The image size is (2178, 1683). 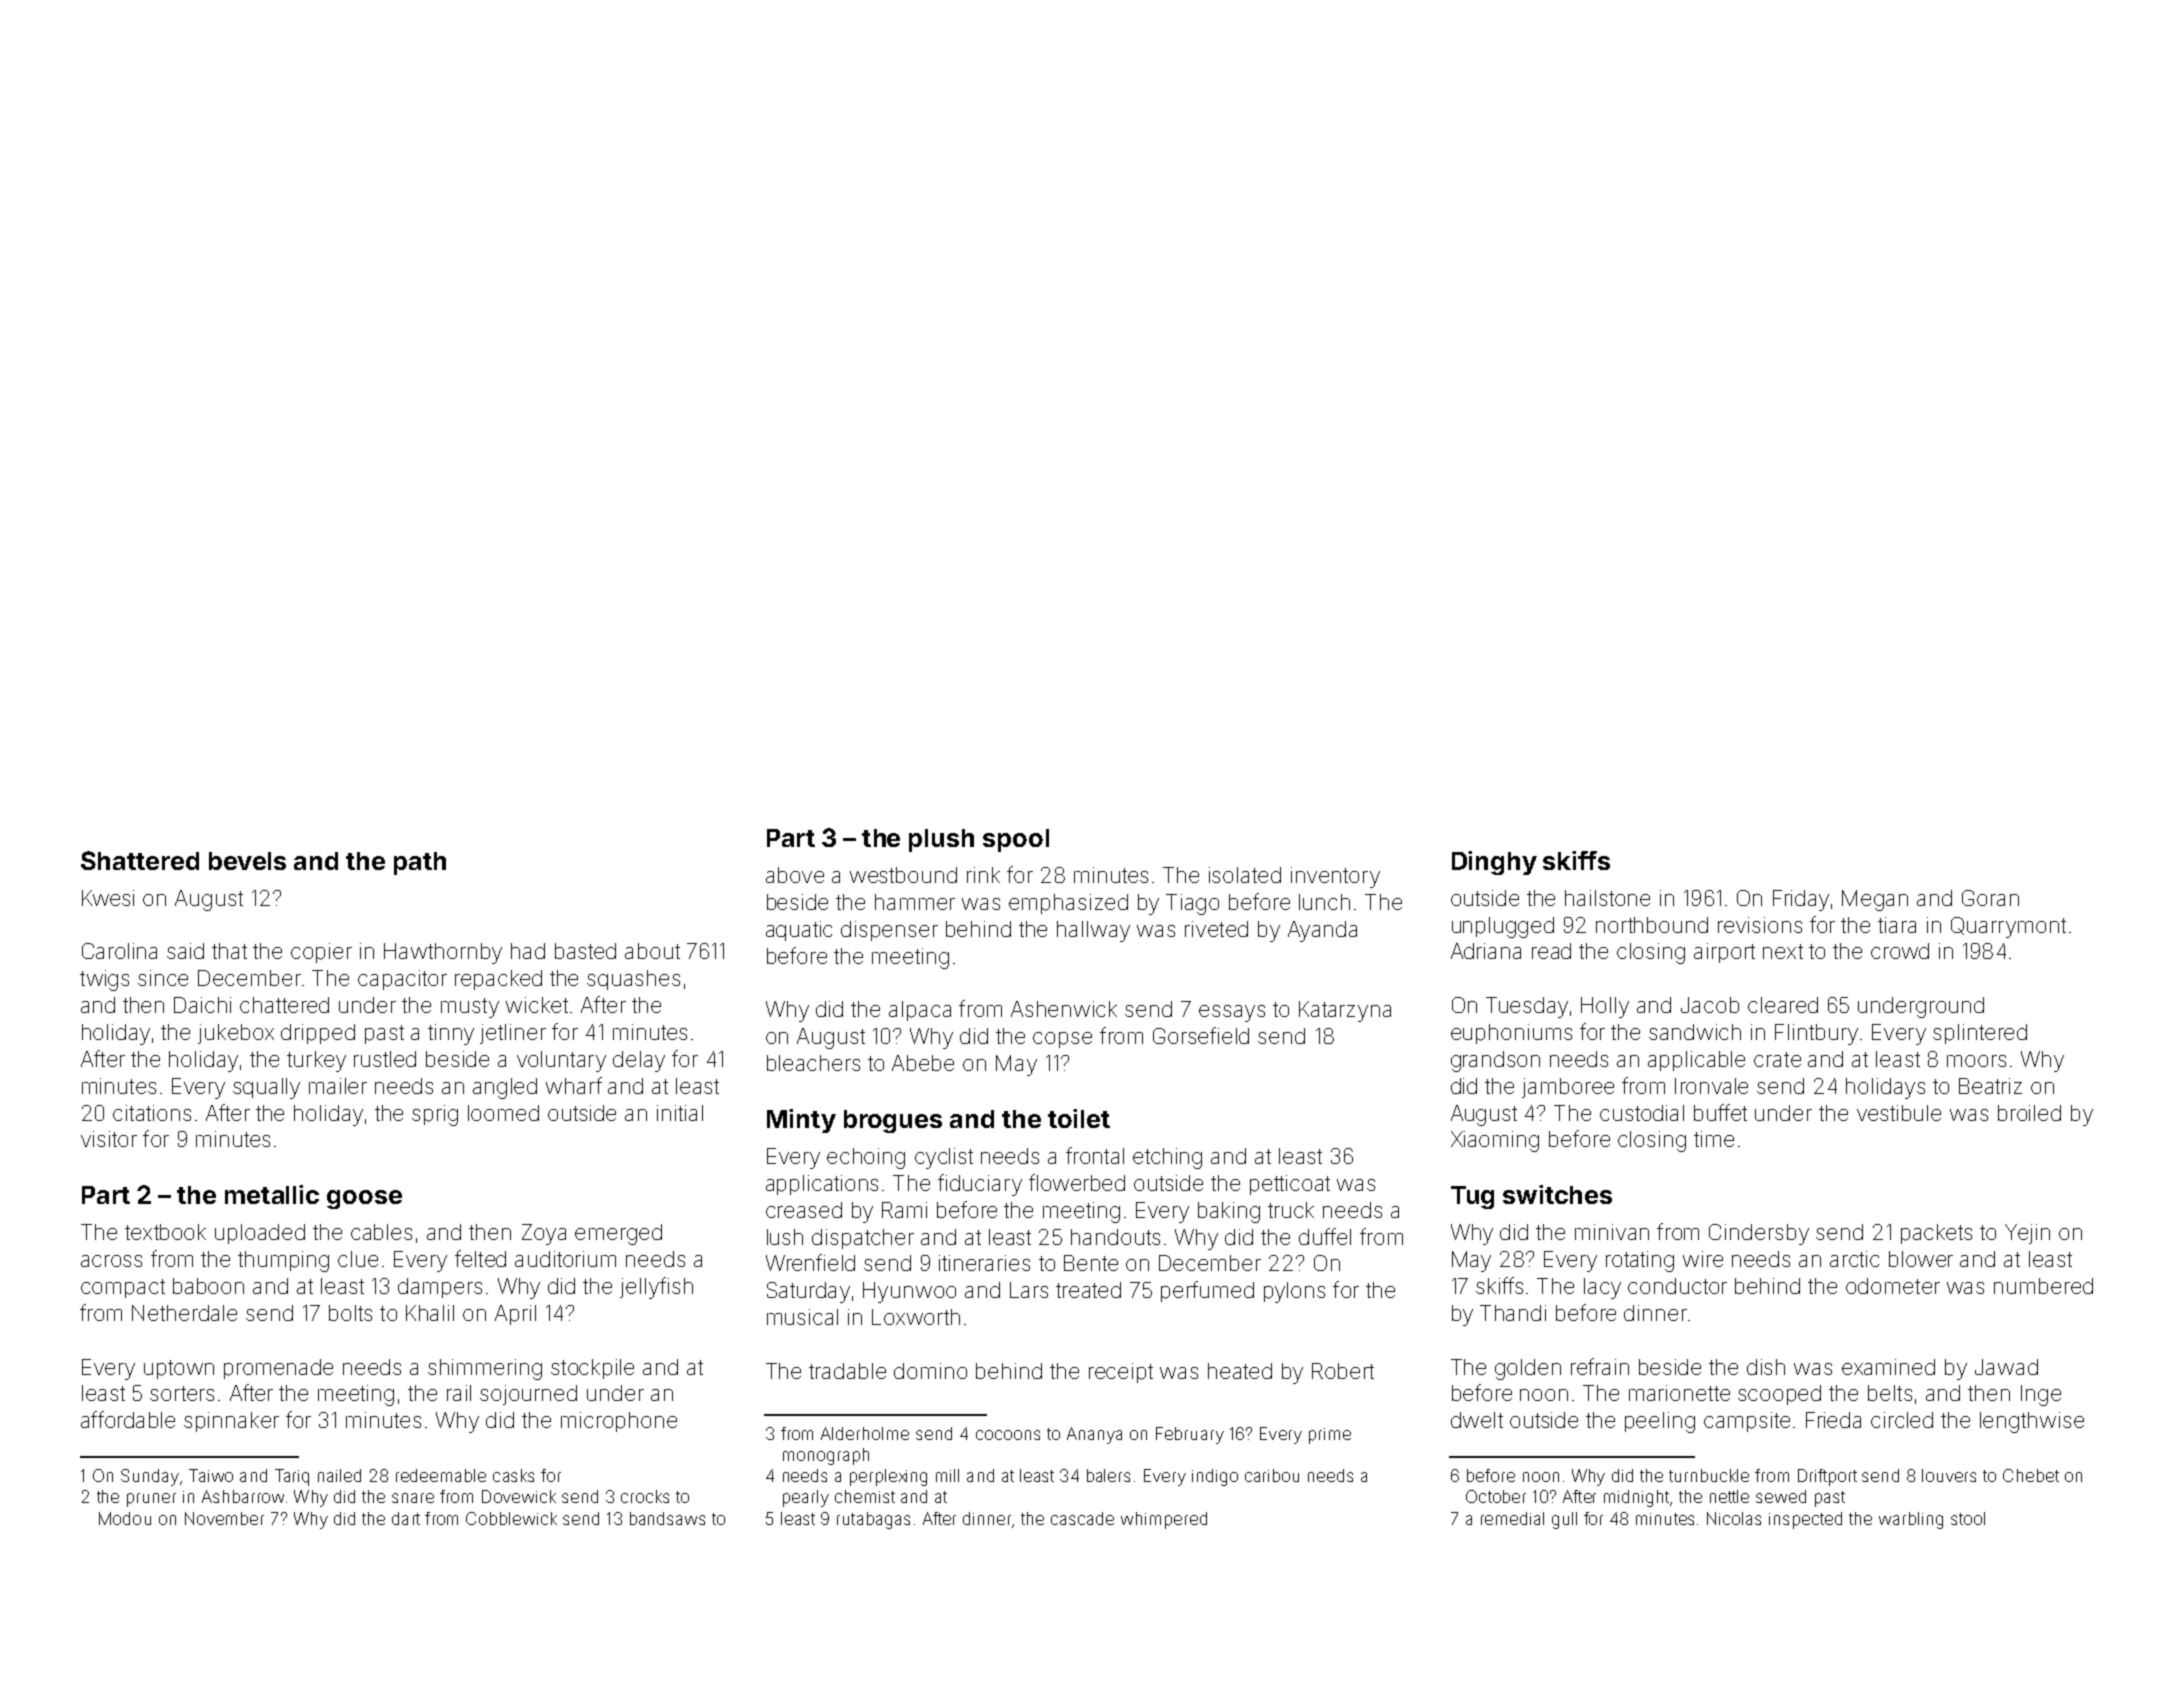 What do you see at coordinates (1064, 1009) in the page?
I see `Ashenwick` at bounding box center [1064, 1009].
